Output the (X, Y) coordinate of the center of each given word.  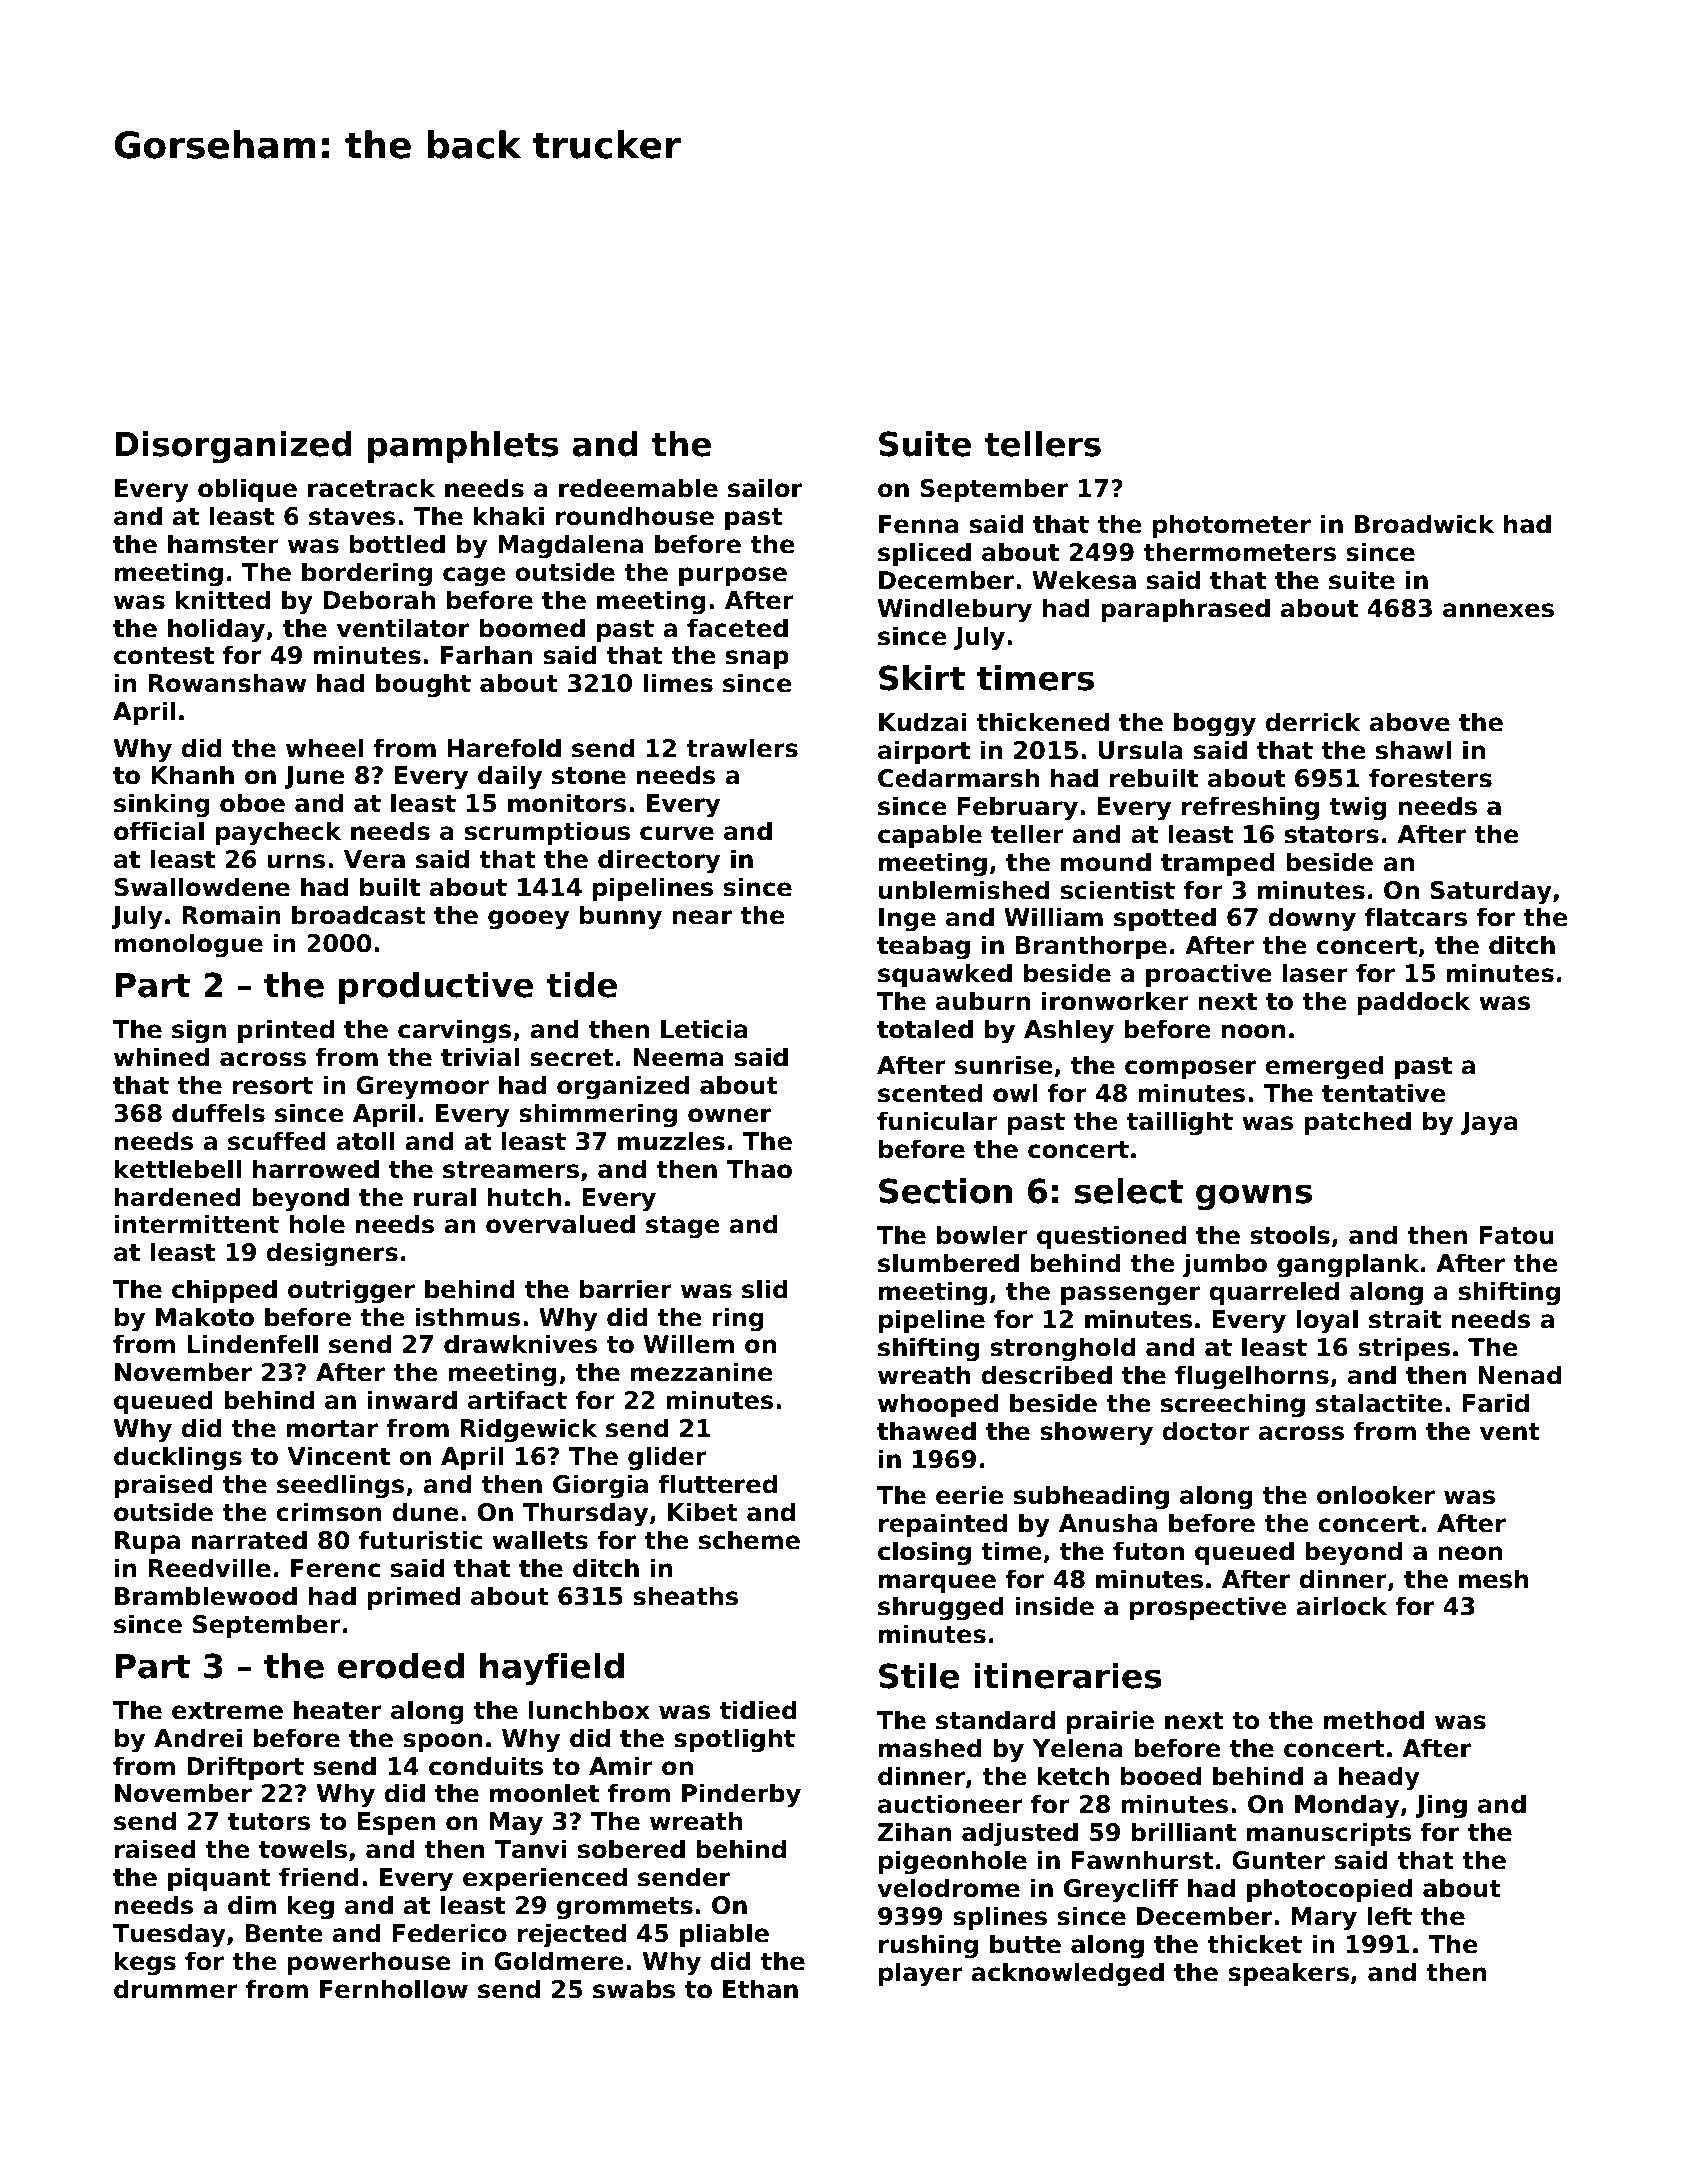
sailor (765, 488)
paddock (1413, 1003)
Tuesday (169, 1935)
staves (352, 517)
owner (729, 1115)
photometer (1232, 526)
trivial (480, 1057)
